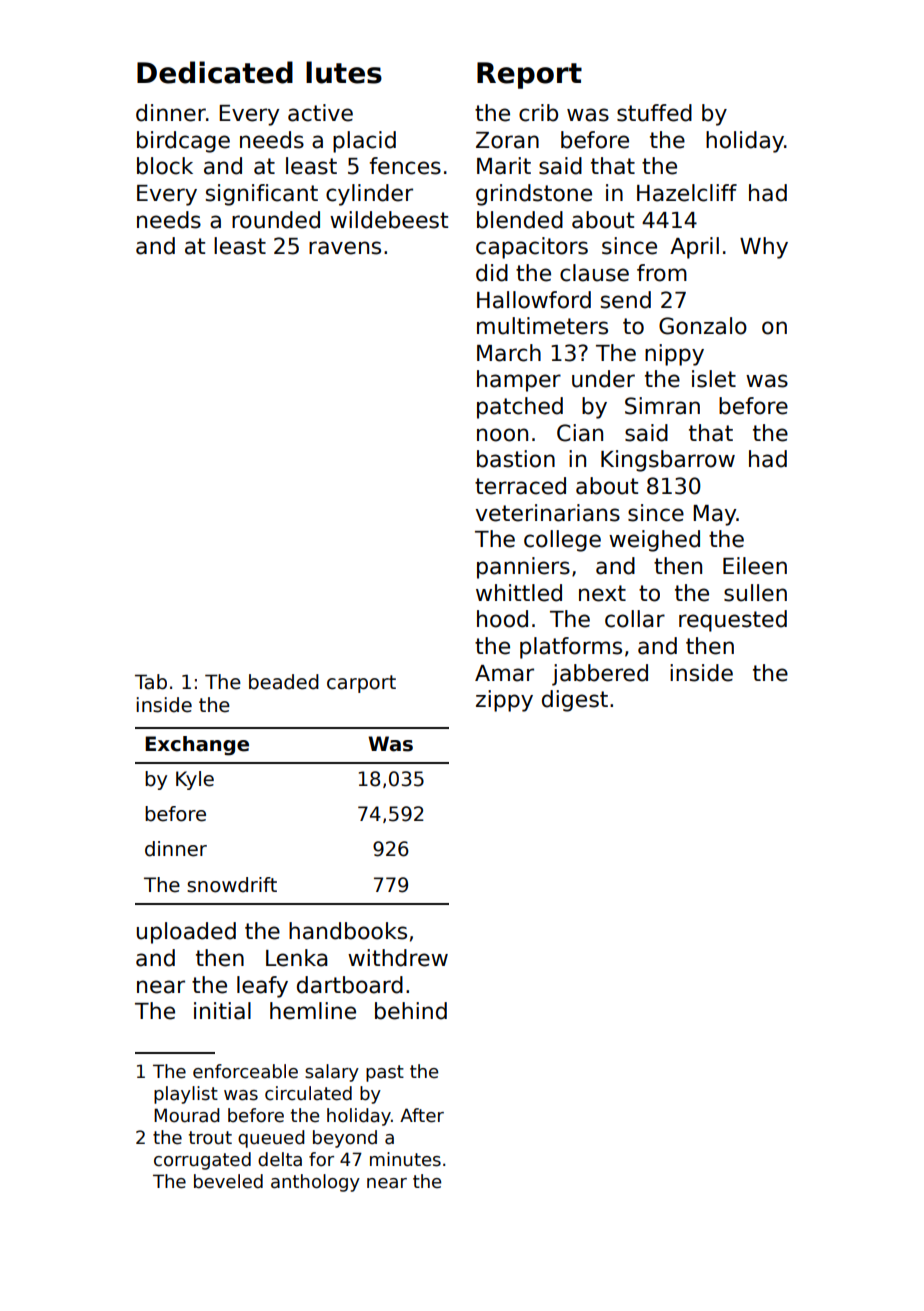 The height and width of the image is (1311, 924). What do you see at coordinates (228, 1181) in the image?
I see `beveled` at bounding box center [228, 1181].
